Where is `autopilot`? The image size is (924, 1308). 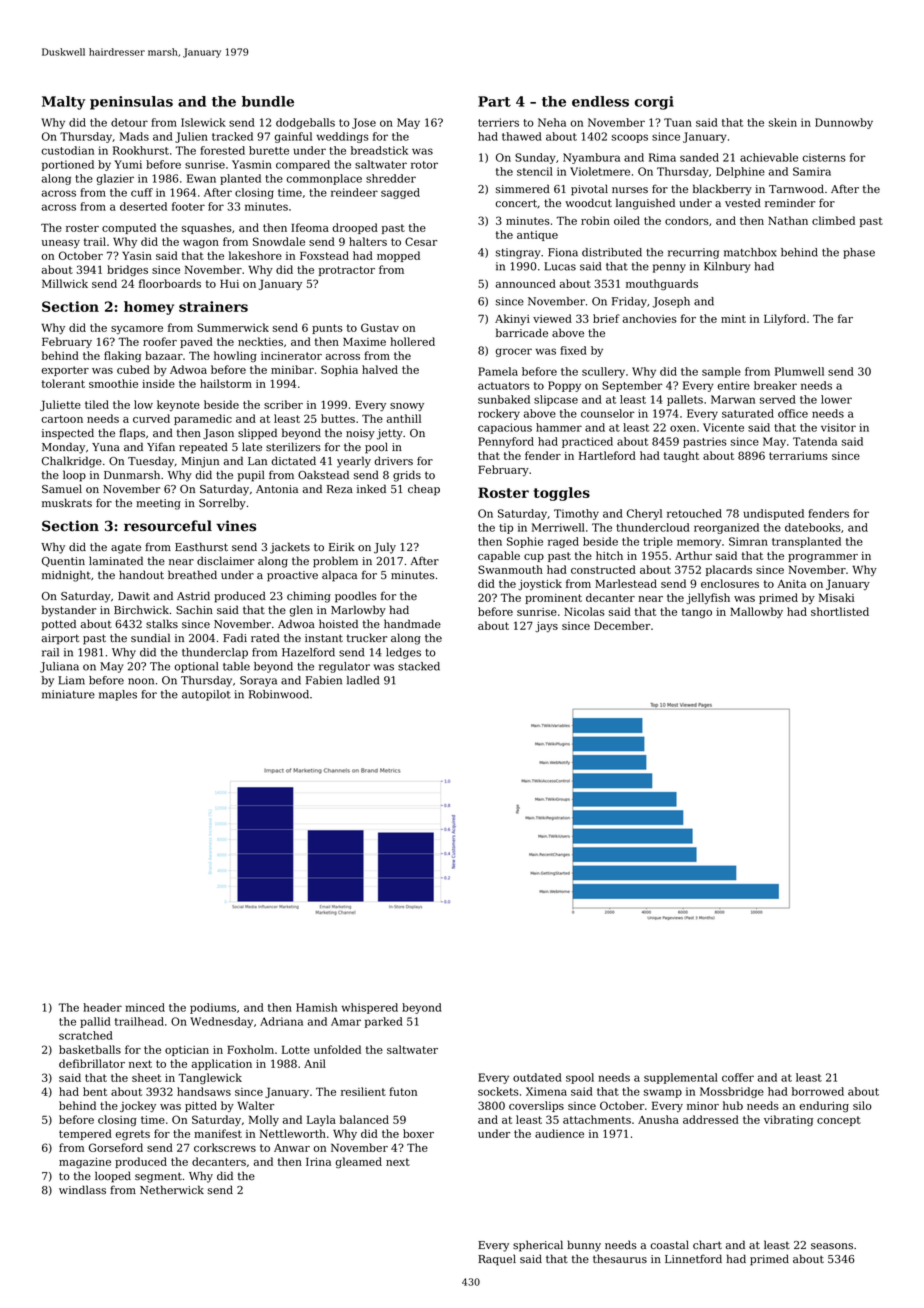
autopilot is located at coordinates (206, 695).
